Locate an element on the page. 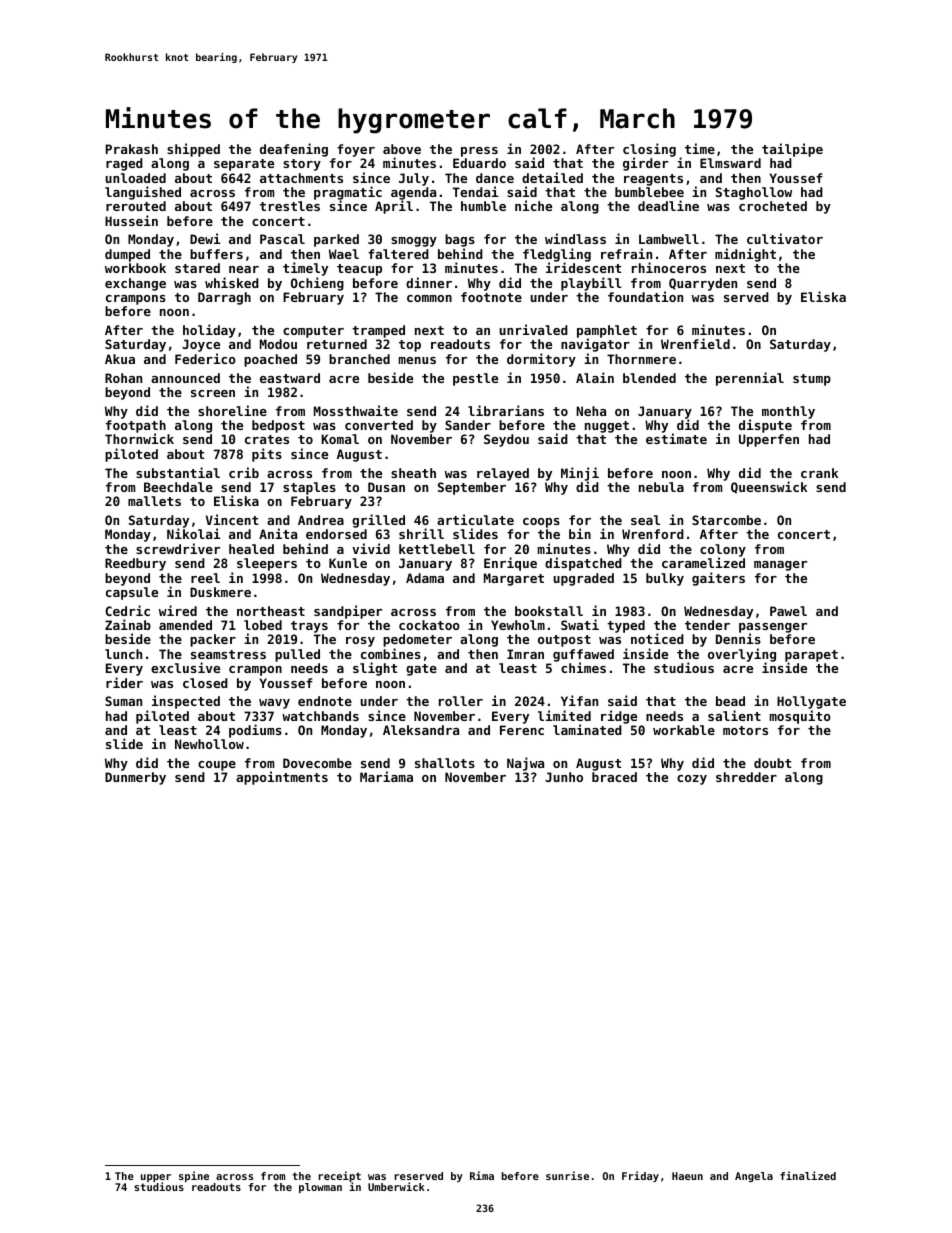 This page has width=952, height=1233. spine is located at coordinates (194, 1176).
